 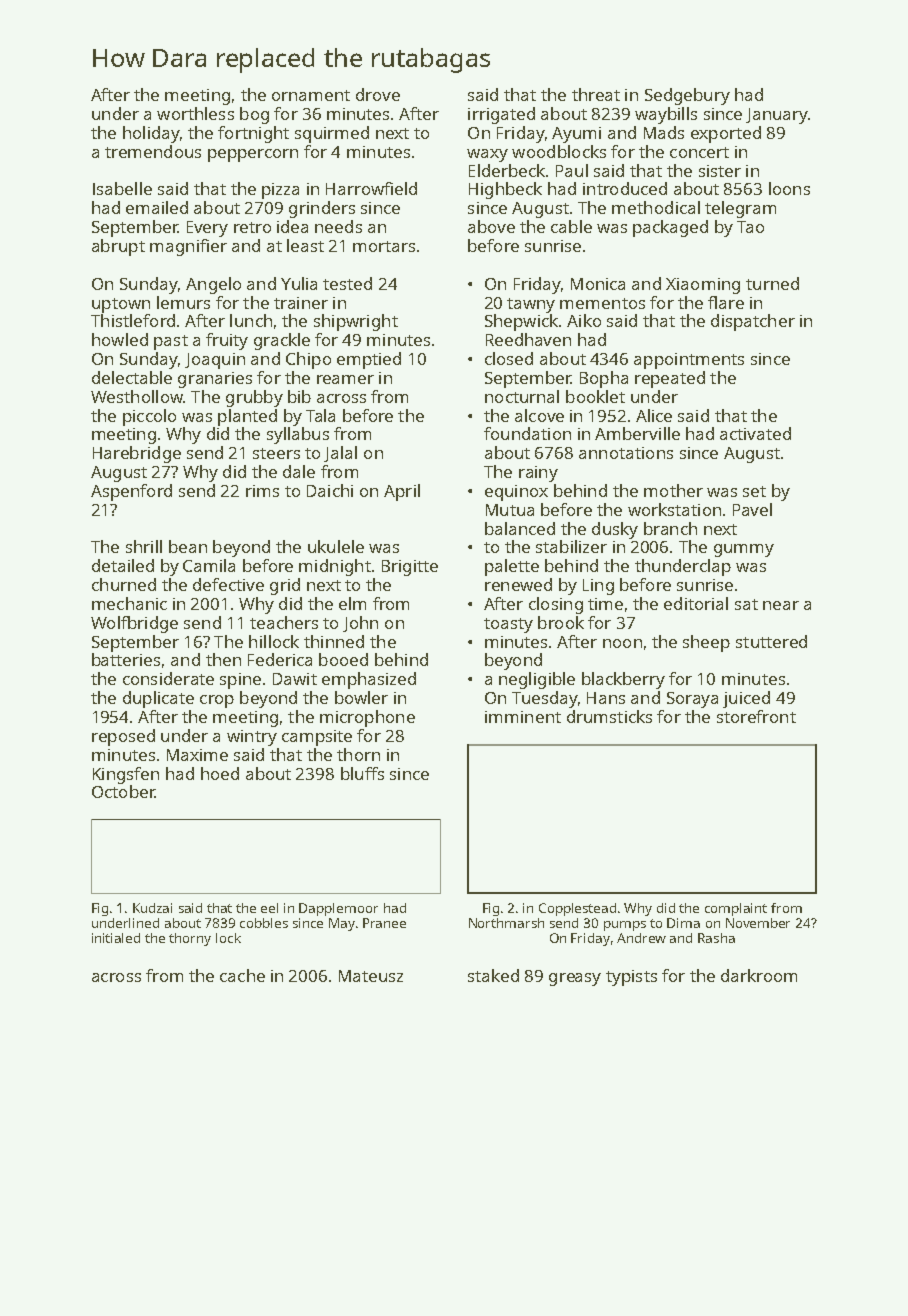 I want to click on shipwright, so click(x=356, y=322).
